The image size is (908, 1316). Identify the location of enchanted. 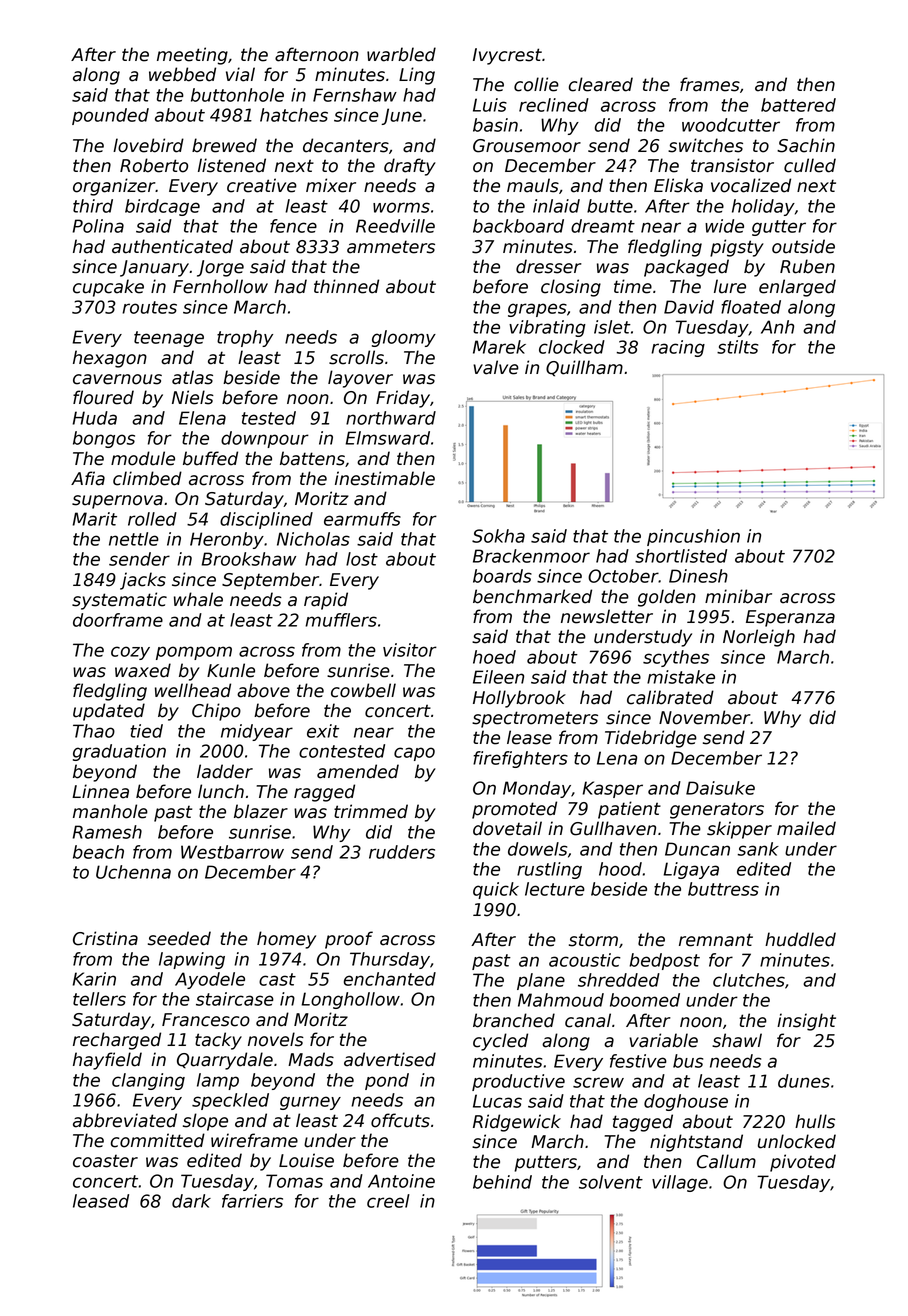
(390, 979).
